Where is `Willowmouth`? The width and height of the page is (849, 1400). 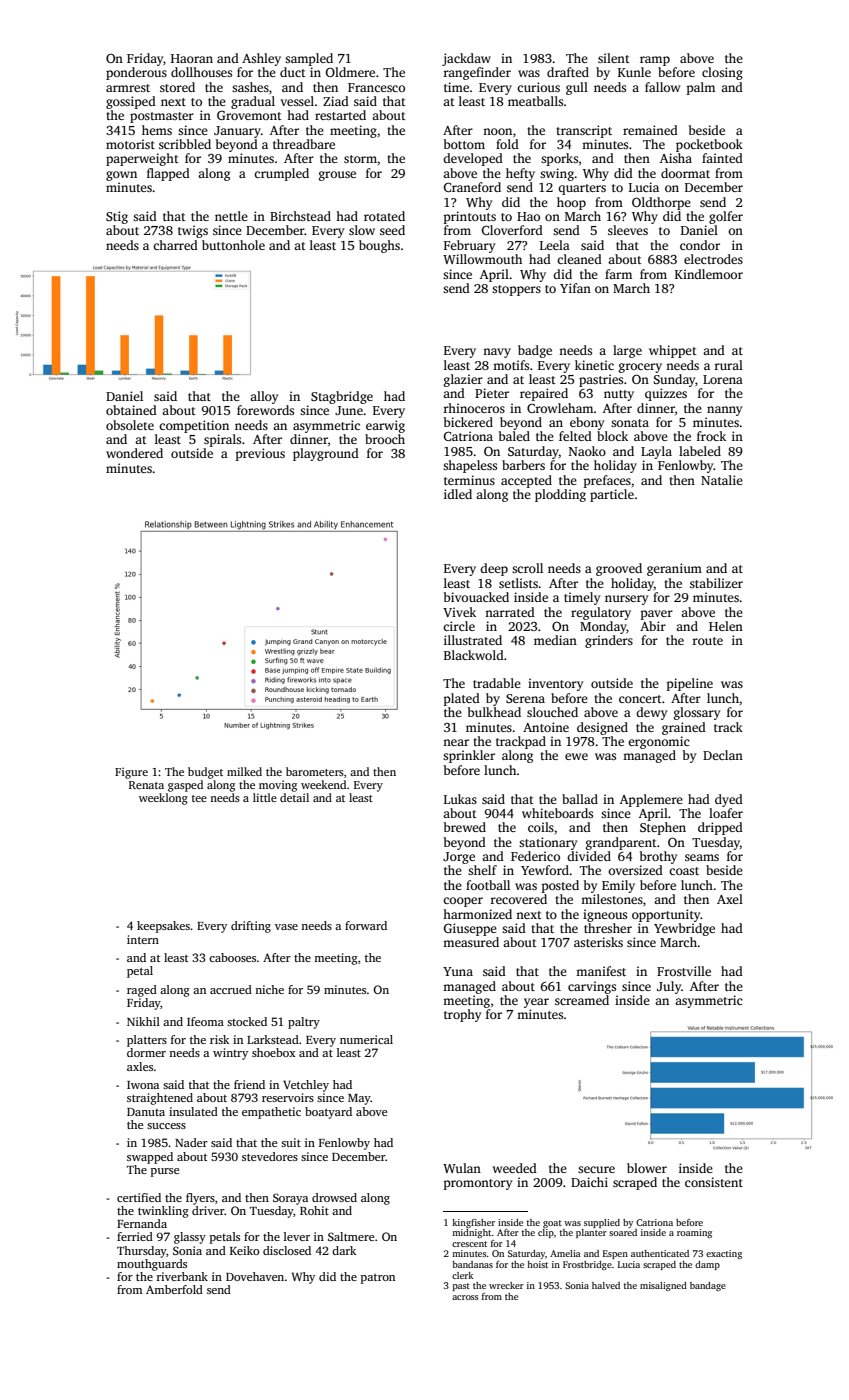 Willowmouth is located at coordinates (482, 259).
